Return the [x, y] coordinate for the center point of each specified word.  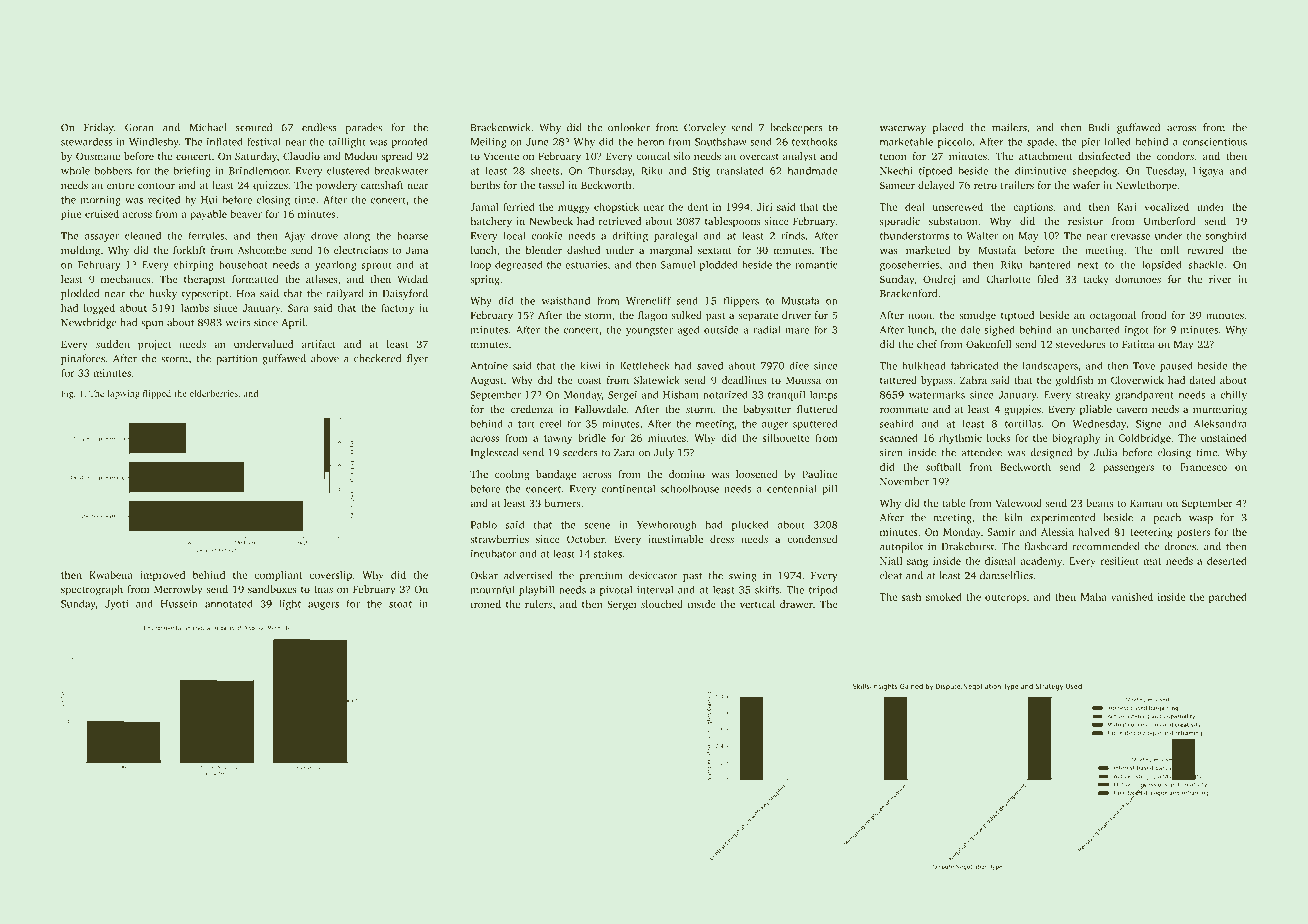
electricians [361, 250]
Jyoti [116, 605]
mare [797, 331]
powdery [336, 186]
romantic [816, 265]
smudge [977, 316]
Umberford [1170, 221]
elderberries [214, 393]
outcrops [1005, 598]
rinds [793, 236]
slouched [662, 604]
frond [1154, 315]
